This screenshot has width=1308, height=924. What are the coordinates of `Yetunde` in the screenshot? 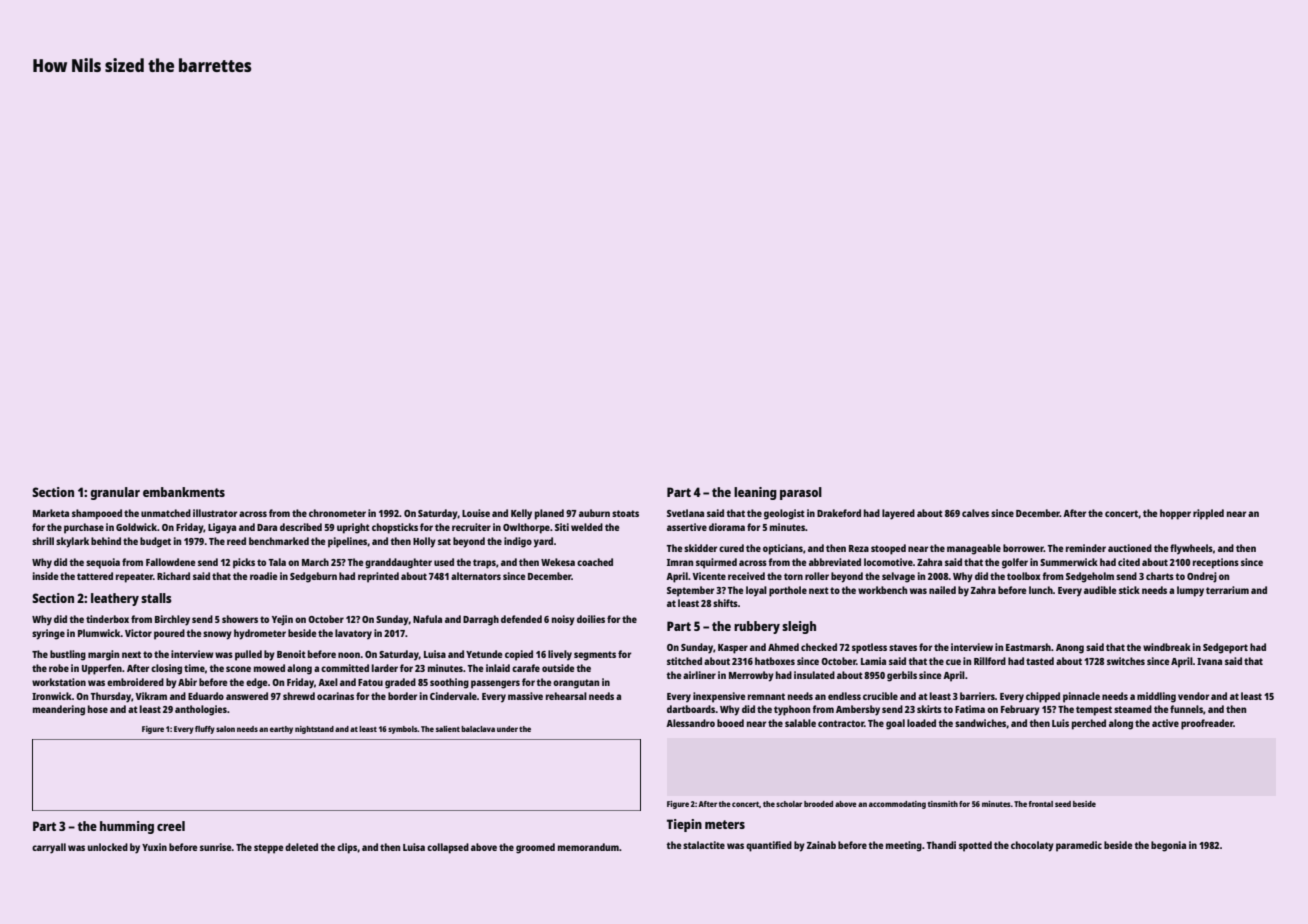 It's located at (484, 654).
